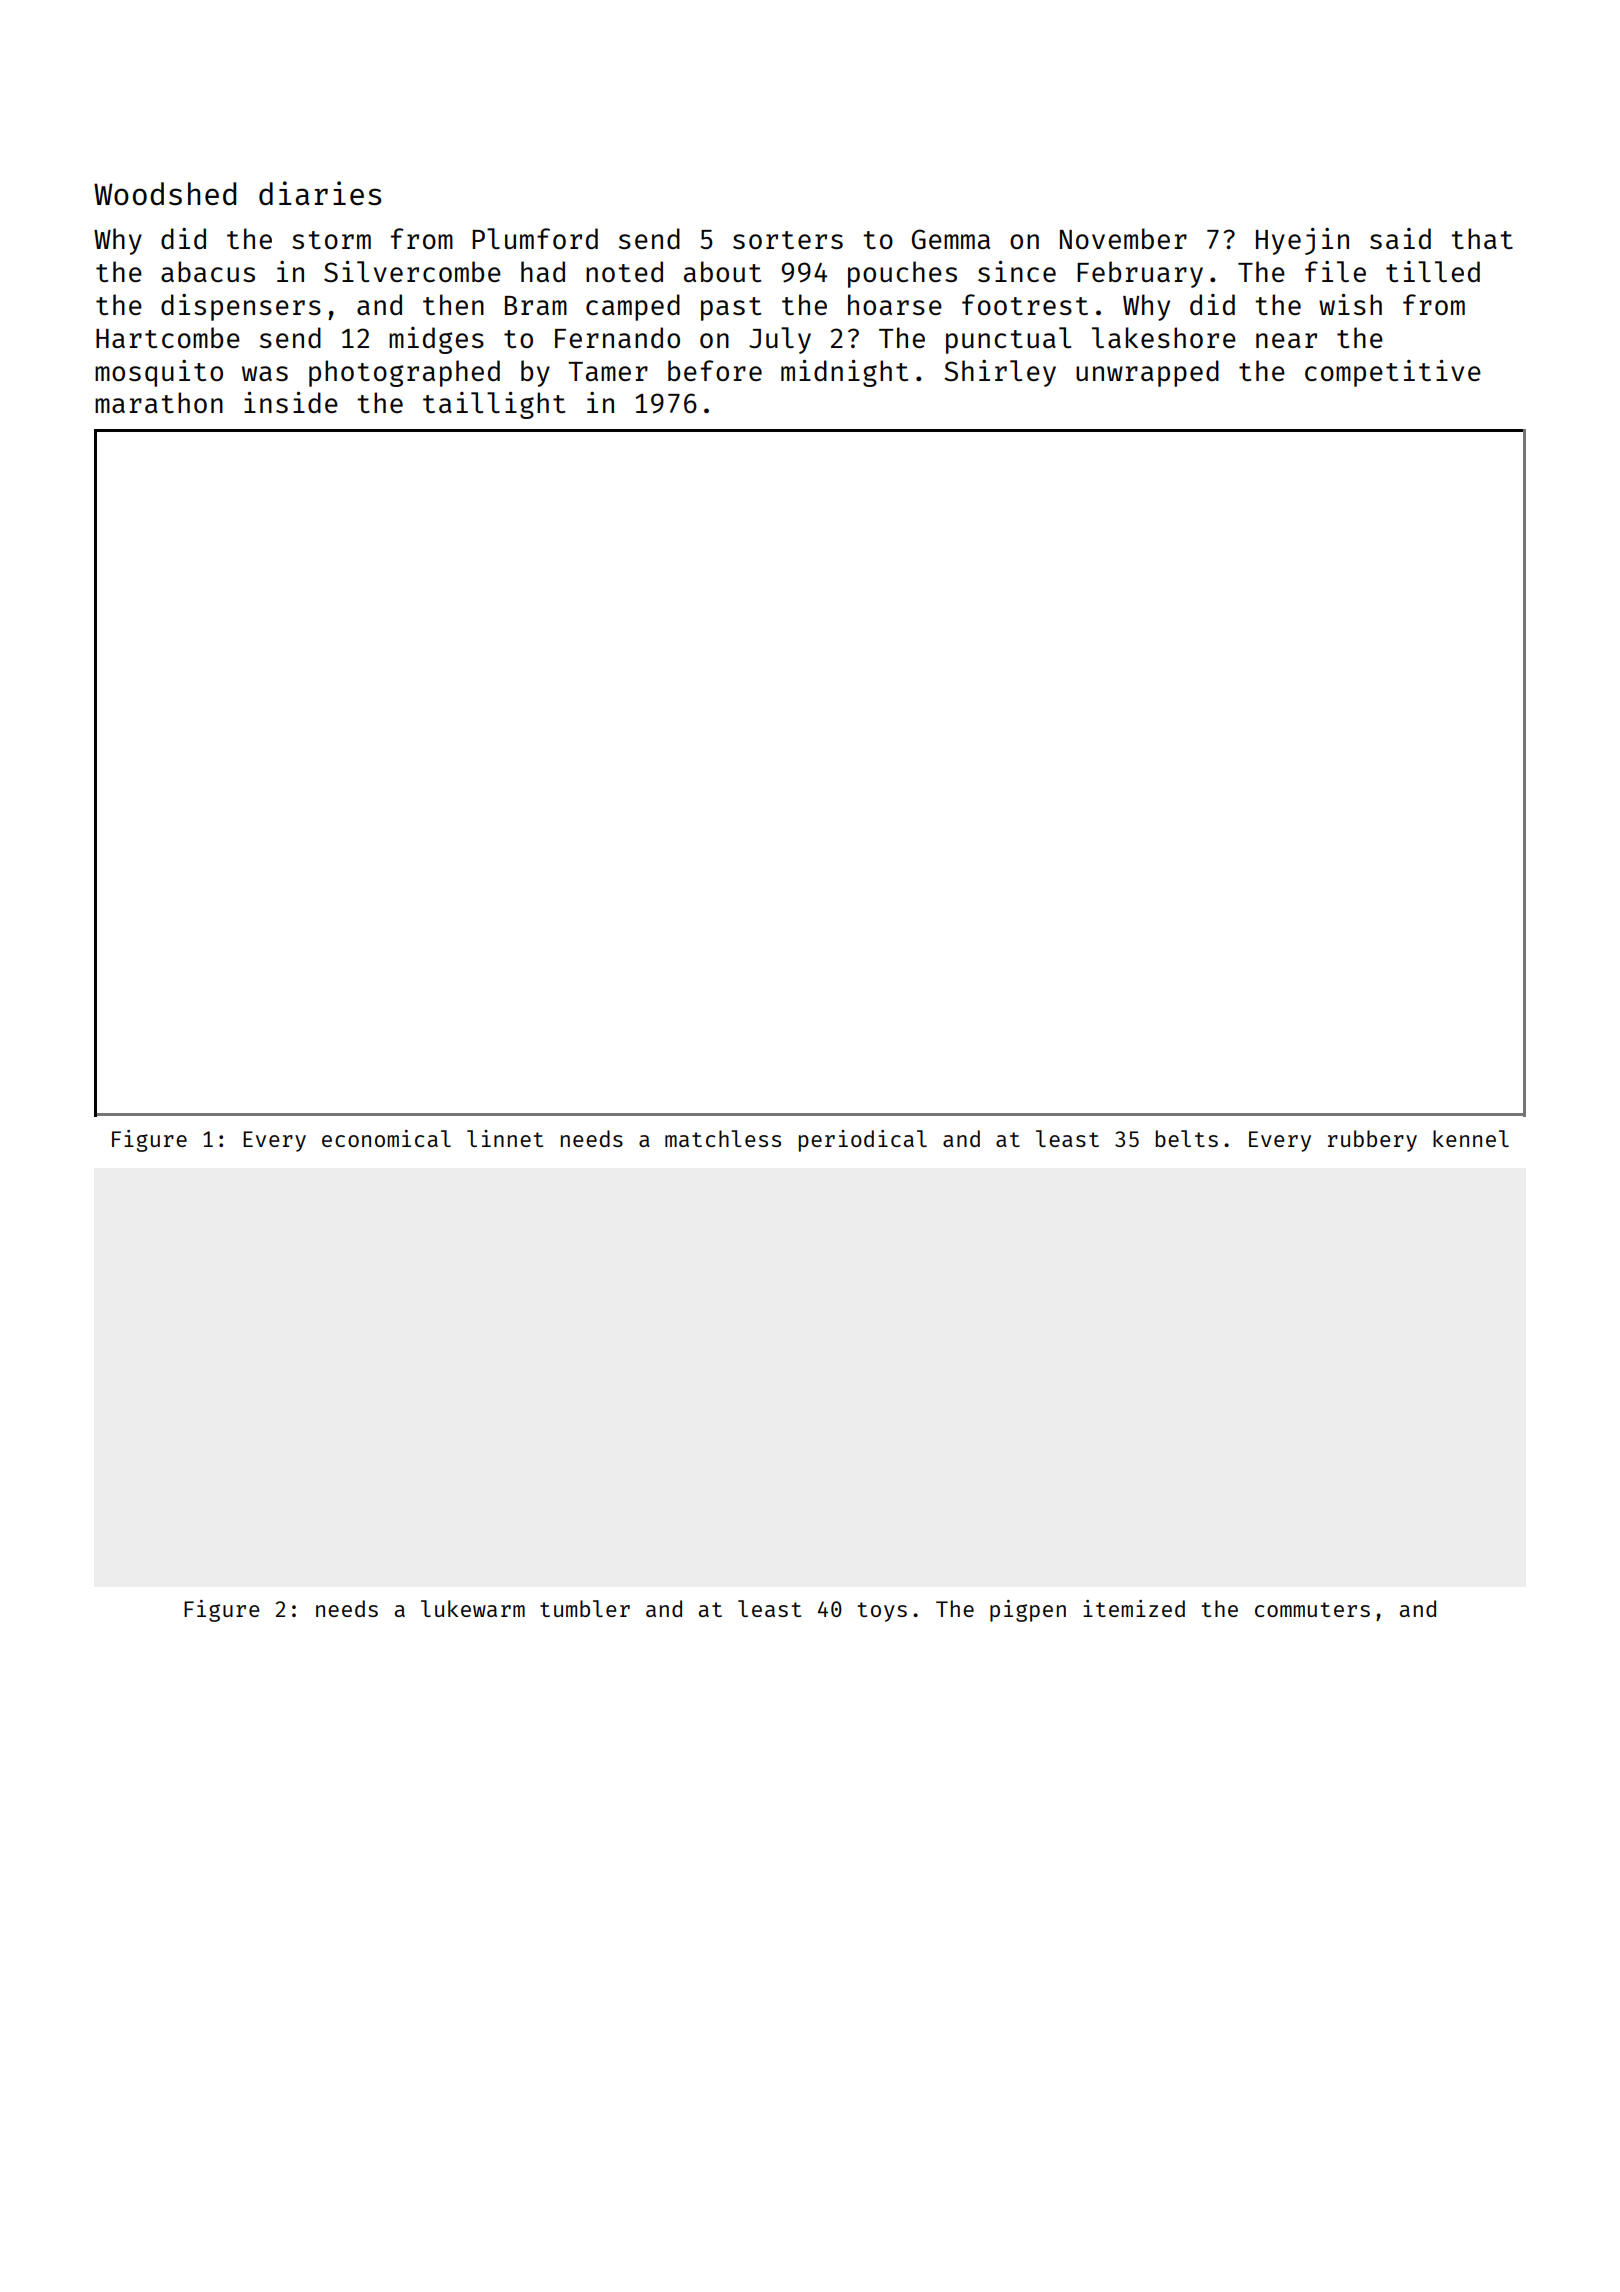  What do you see at coordinates (404, 373) in the screenshot?
I see `photographed` at bounding box center [404, 373].
